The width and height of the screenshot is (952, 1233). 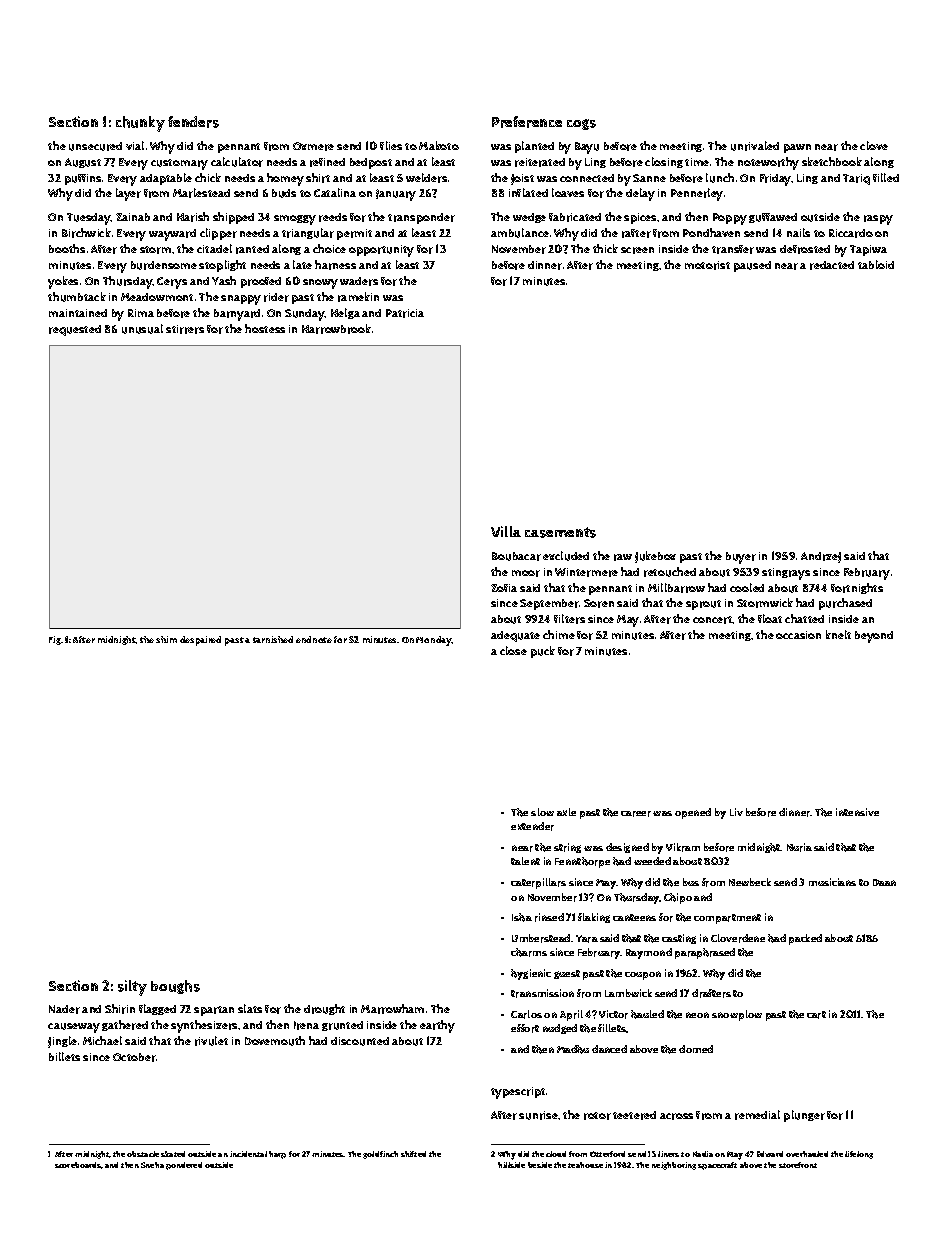 What do you see at coordinates (832, 882) in the screenshot?
I see `musicians` at bounding box center [832, 882].
